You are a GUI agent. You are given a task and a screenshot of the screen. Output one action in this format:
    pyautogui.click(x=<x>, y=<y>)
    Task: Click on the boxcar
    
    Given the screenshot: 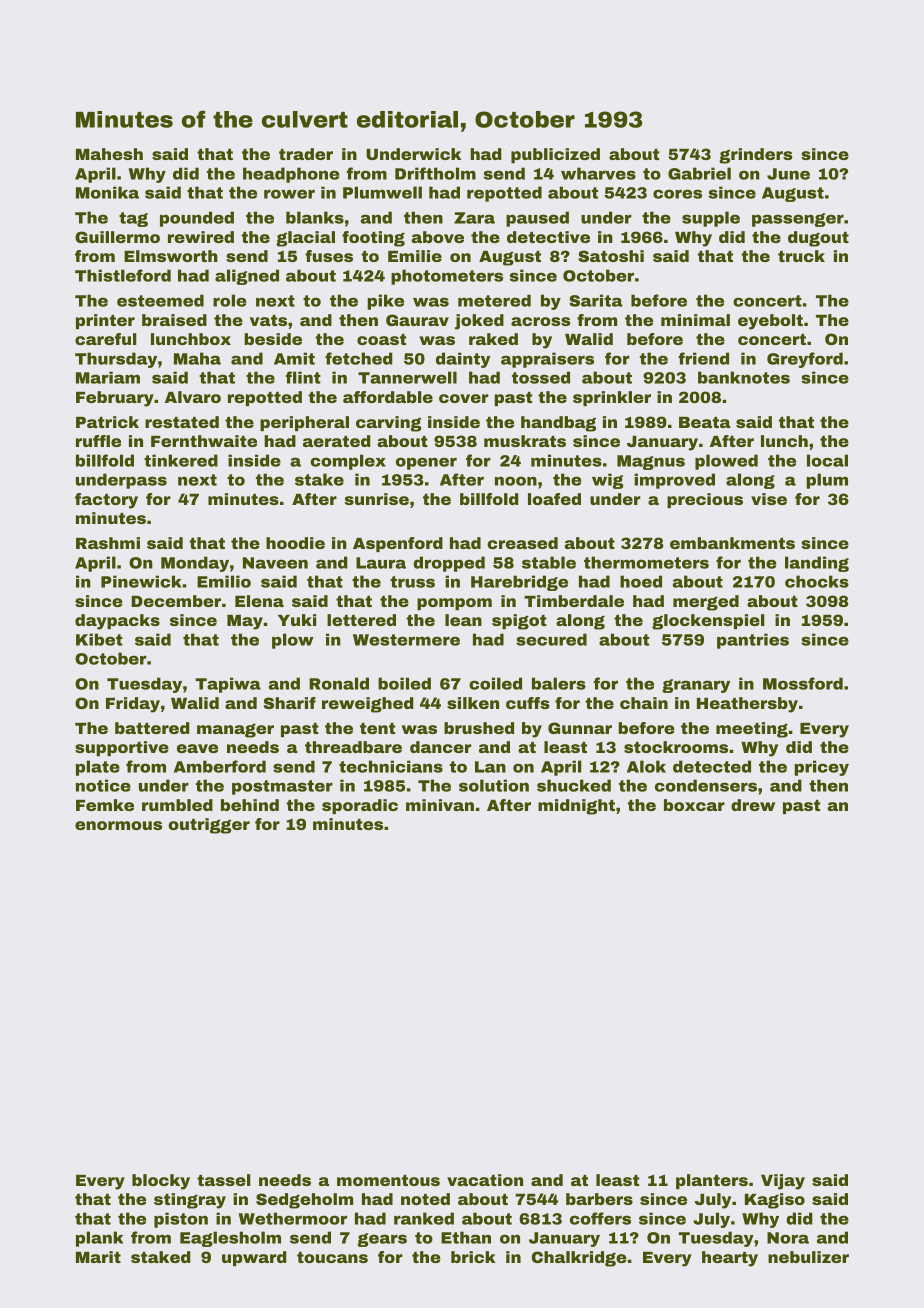 What is the action you would take?
    pyautogui.click(x=694, y=805)
